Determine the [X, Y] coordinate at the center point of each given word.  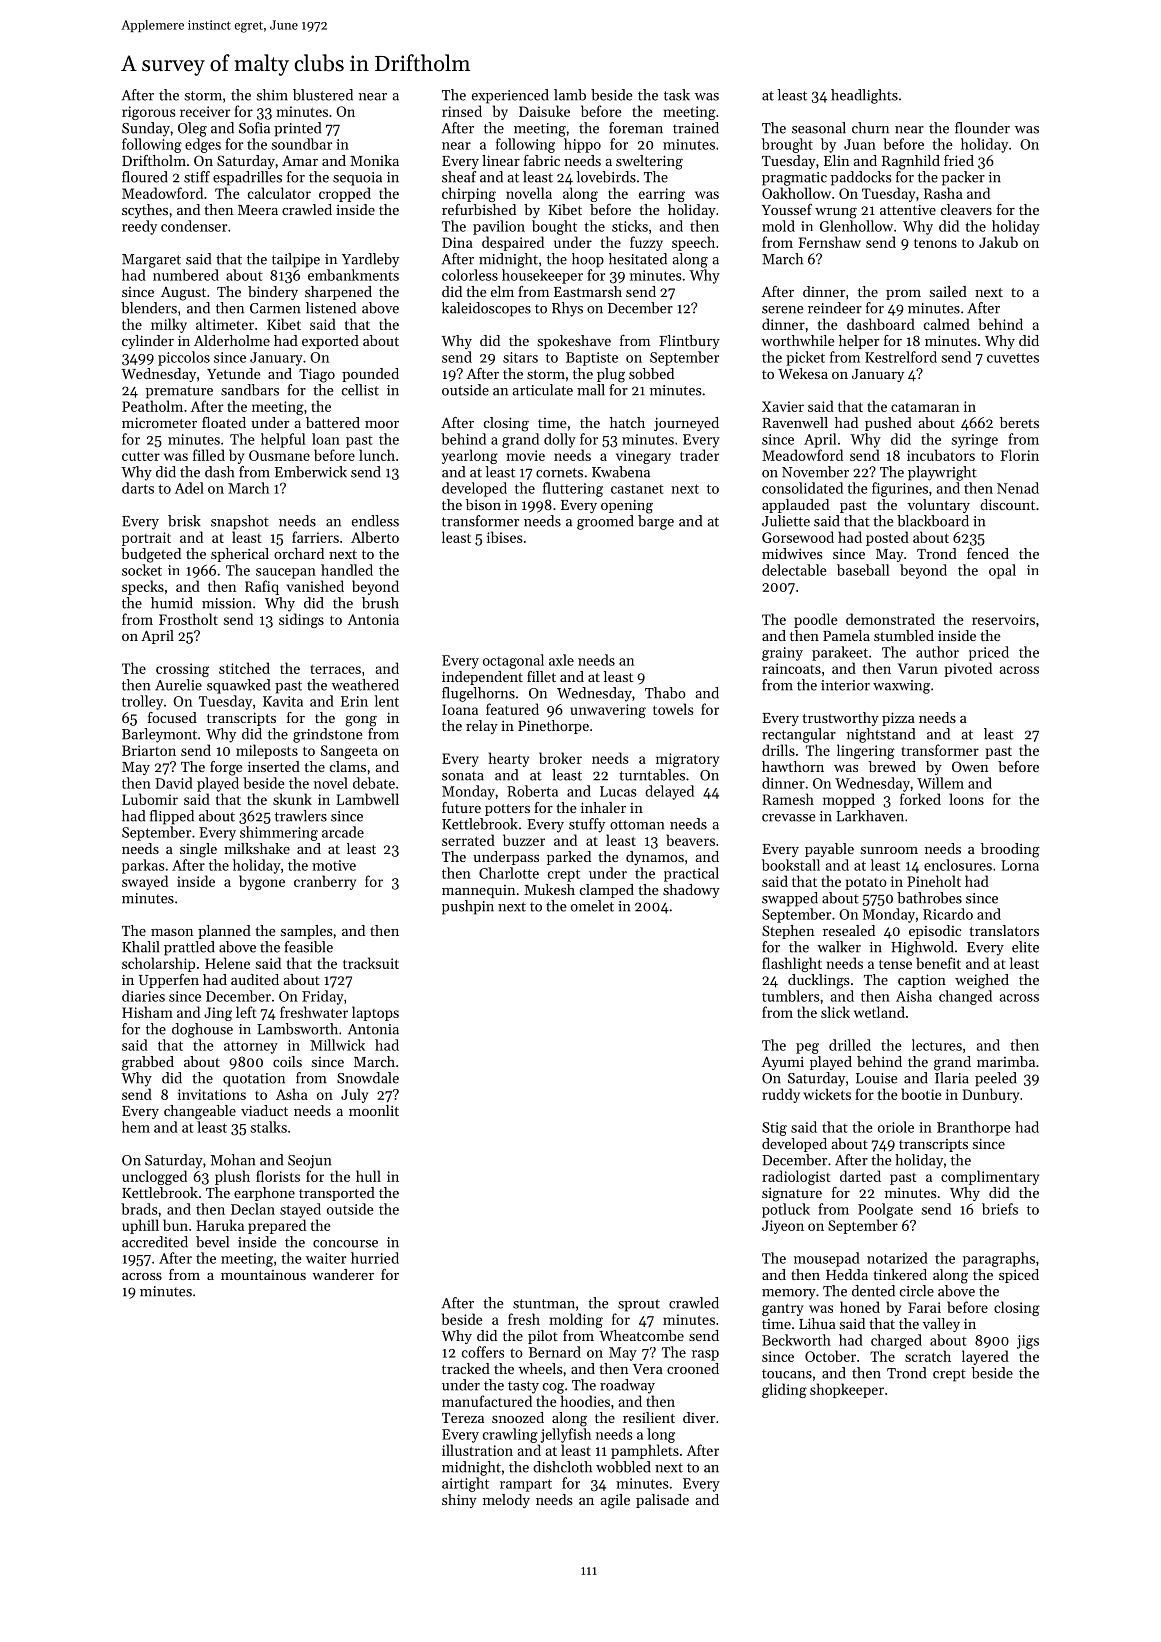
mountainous [263, 1275]
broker [560, 758]
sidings [301, 620]
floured [145, 177]
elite [1025, 947]
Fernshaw [829, 242]
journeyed [686, 424]
